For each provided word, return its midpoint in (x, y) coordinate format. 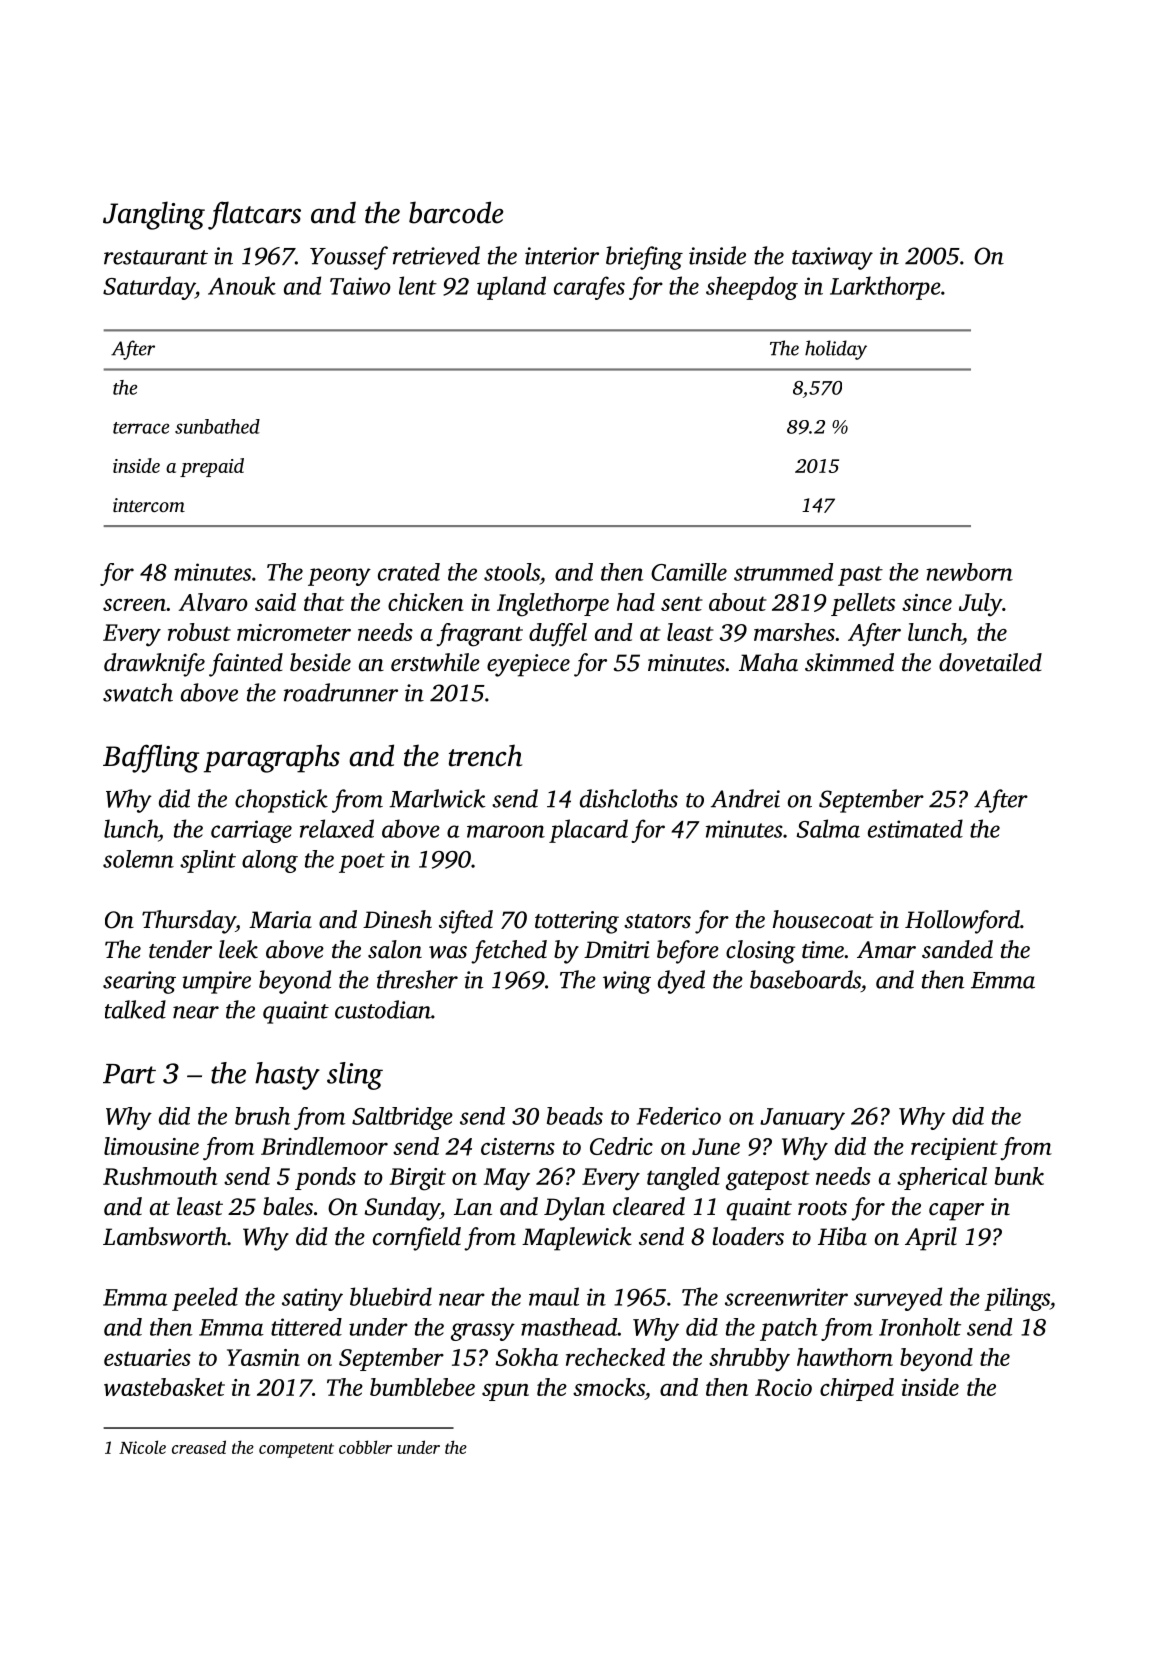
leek (238, 949)
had (636, 602)
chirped (857, 1389)
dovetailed (990, 662)
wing (627, 982)
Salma (828, 828)
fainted (246, 665)
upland (511, 288)
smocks (609, 1387)
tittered (306, 1327)
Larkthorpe (885, 288)
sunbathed (217, 426)
